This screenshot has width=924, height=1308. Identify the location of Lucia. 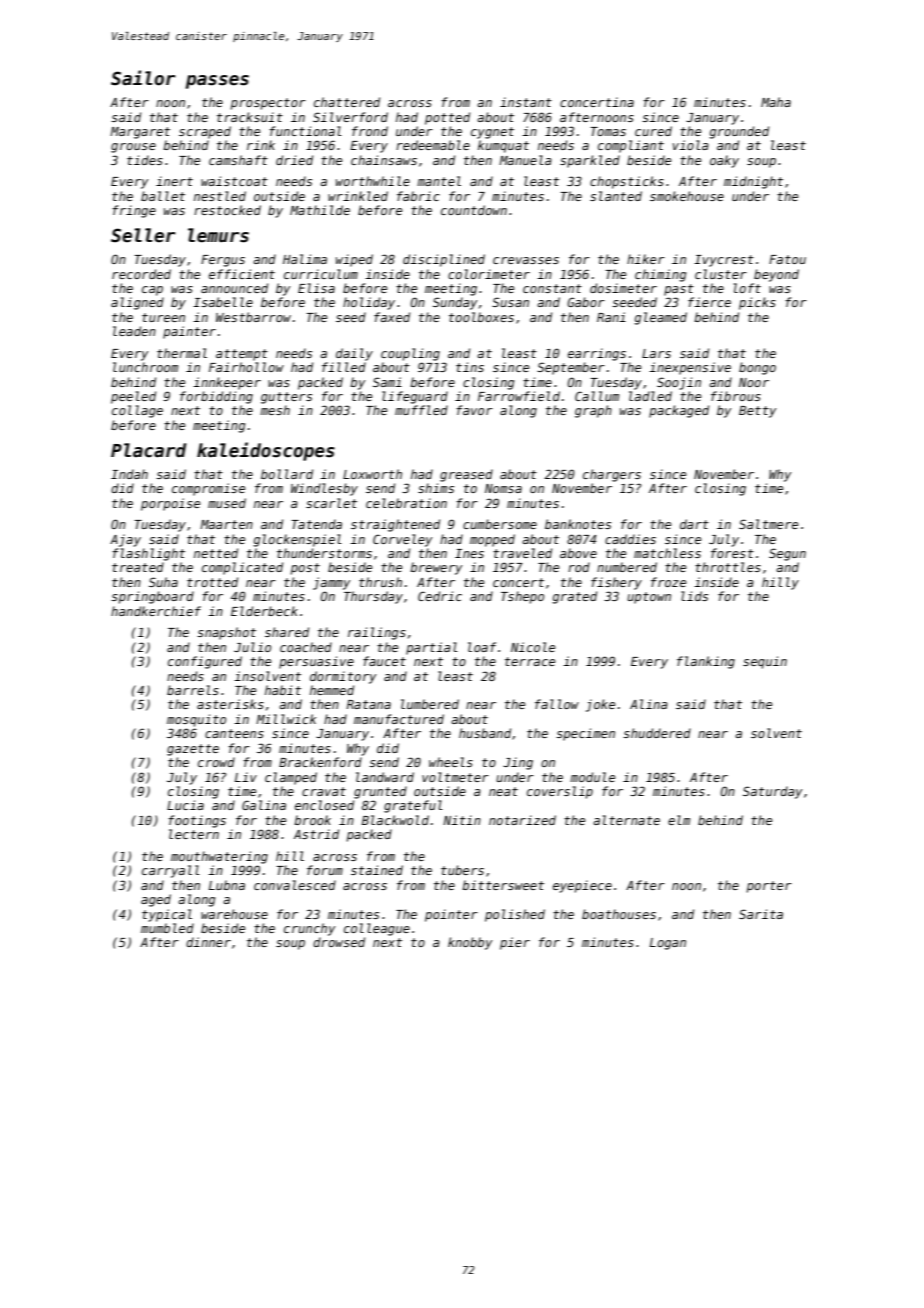
(185, 805).
